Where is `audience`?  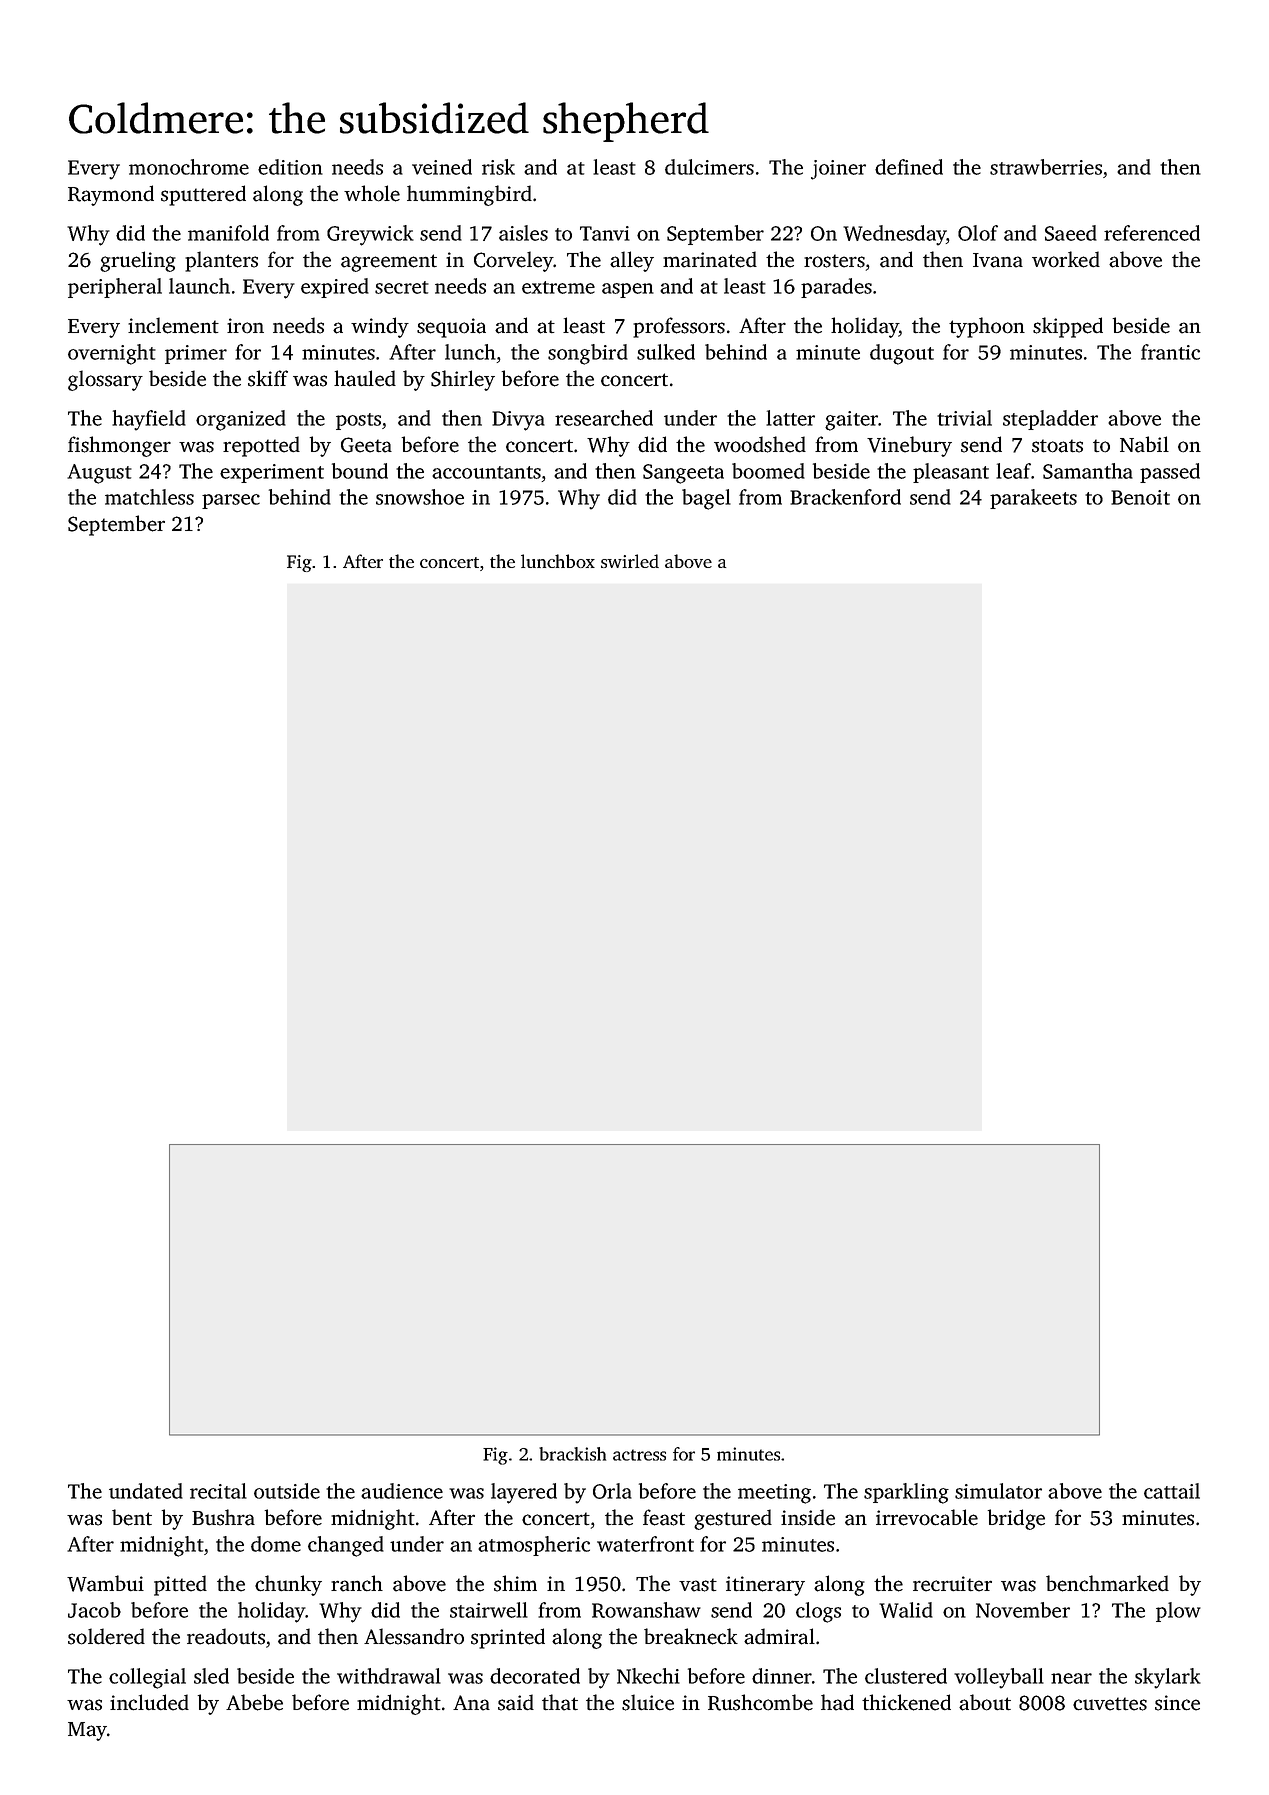 audience is located at coordinates (402, 1491).
